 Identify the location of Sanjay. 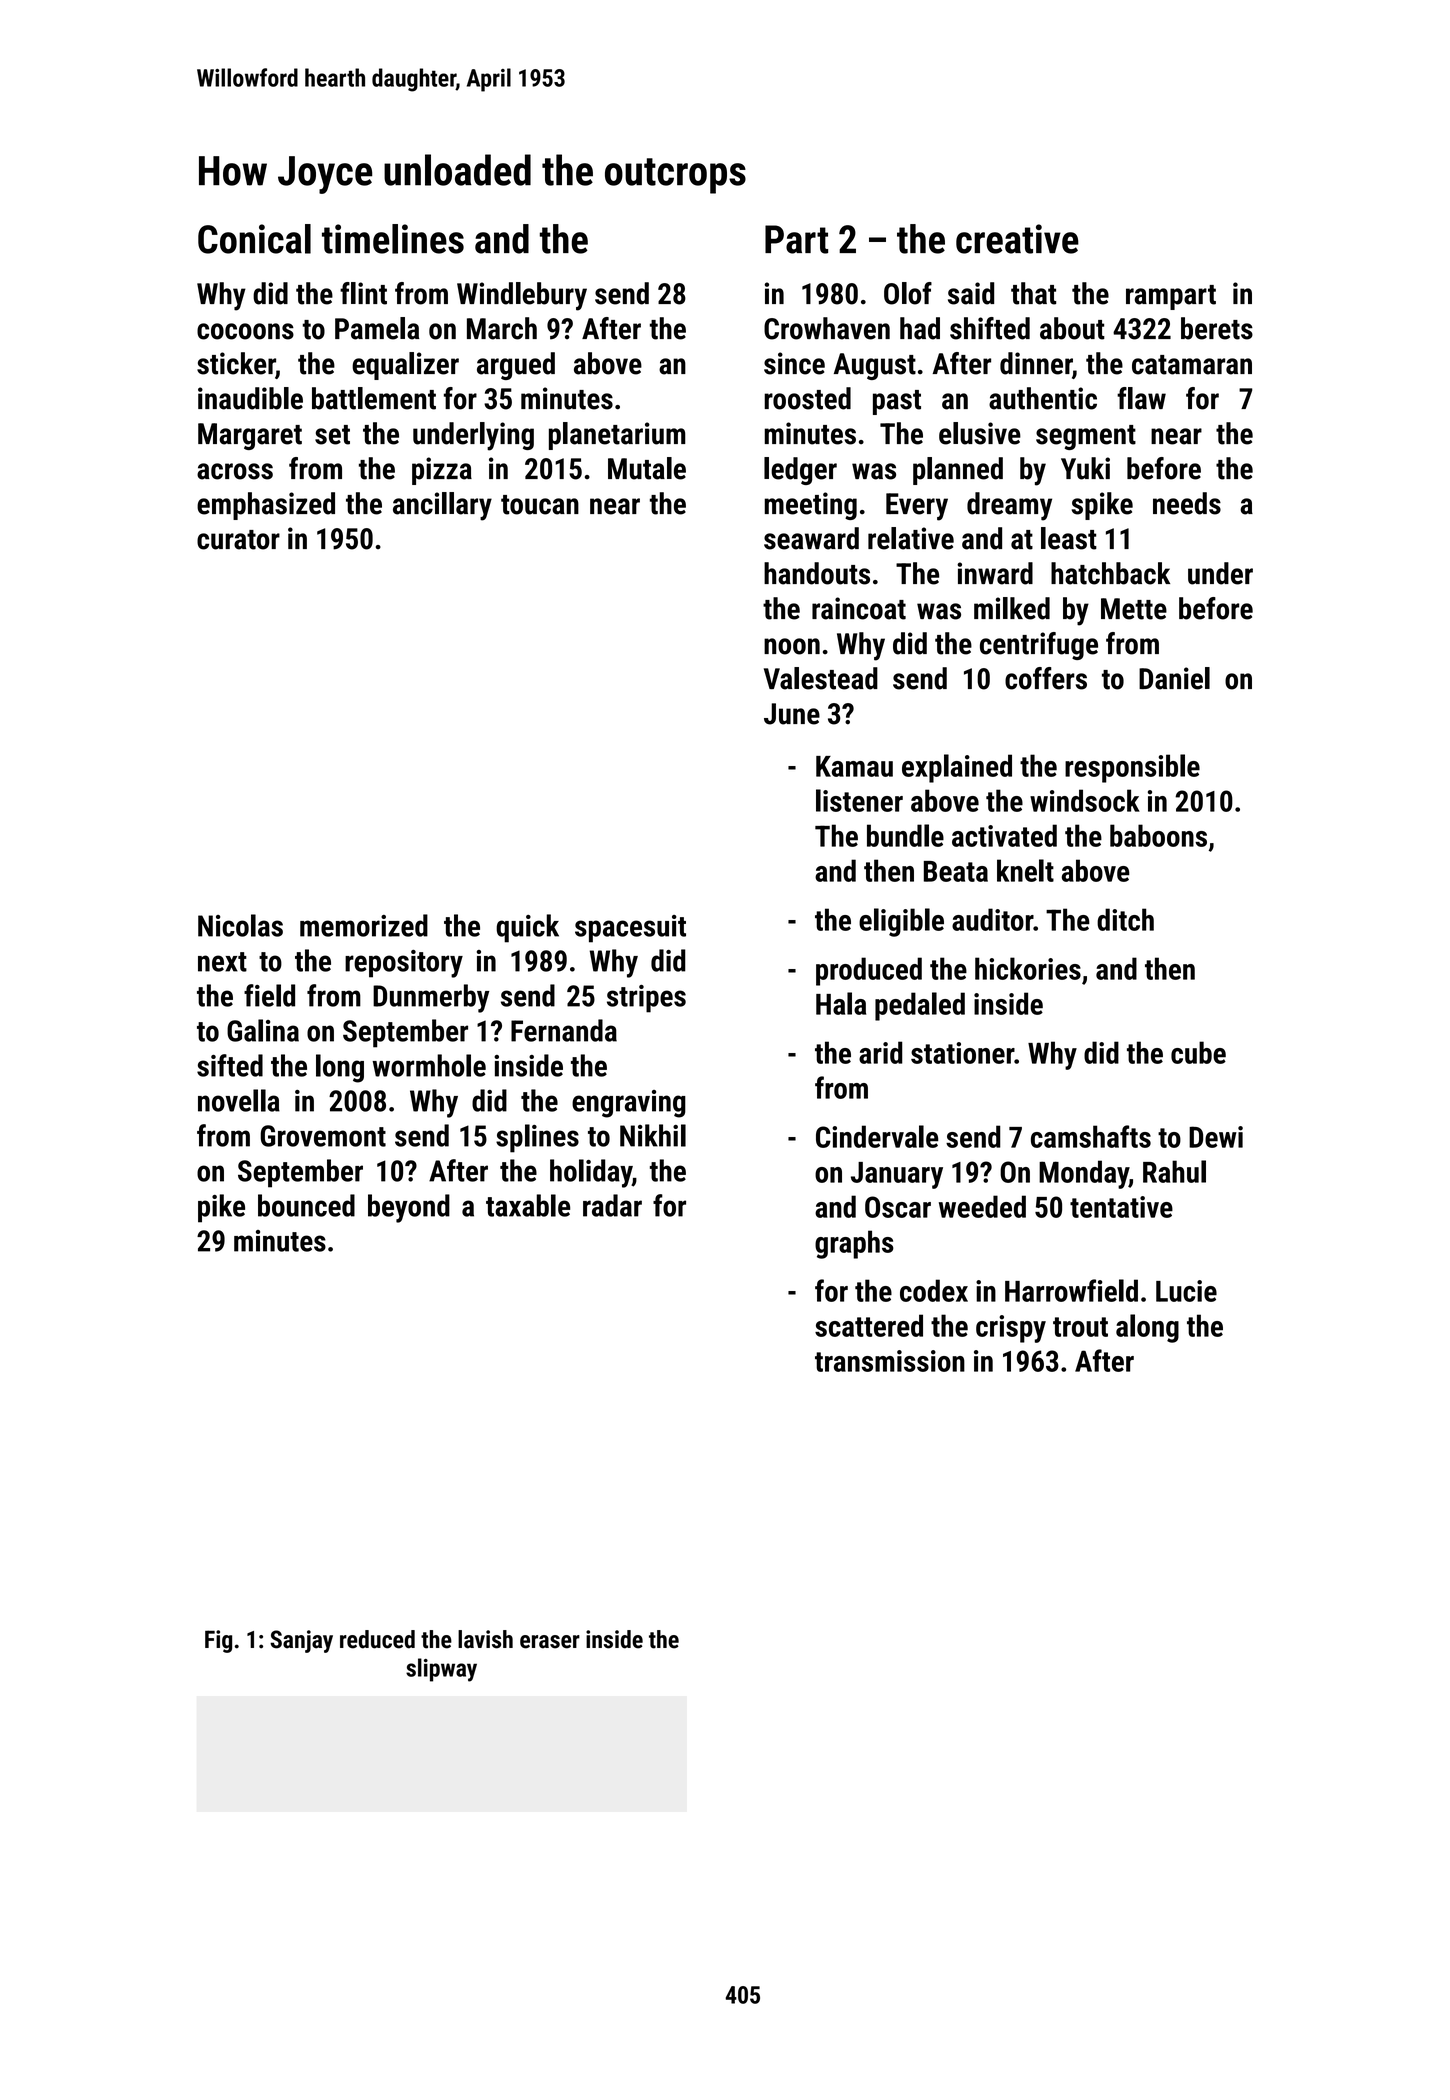
(301, 1641).
